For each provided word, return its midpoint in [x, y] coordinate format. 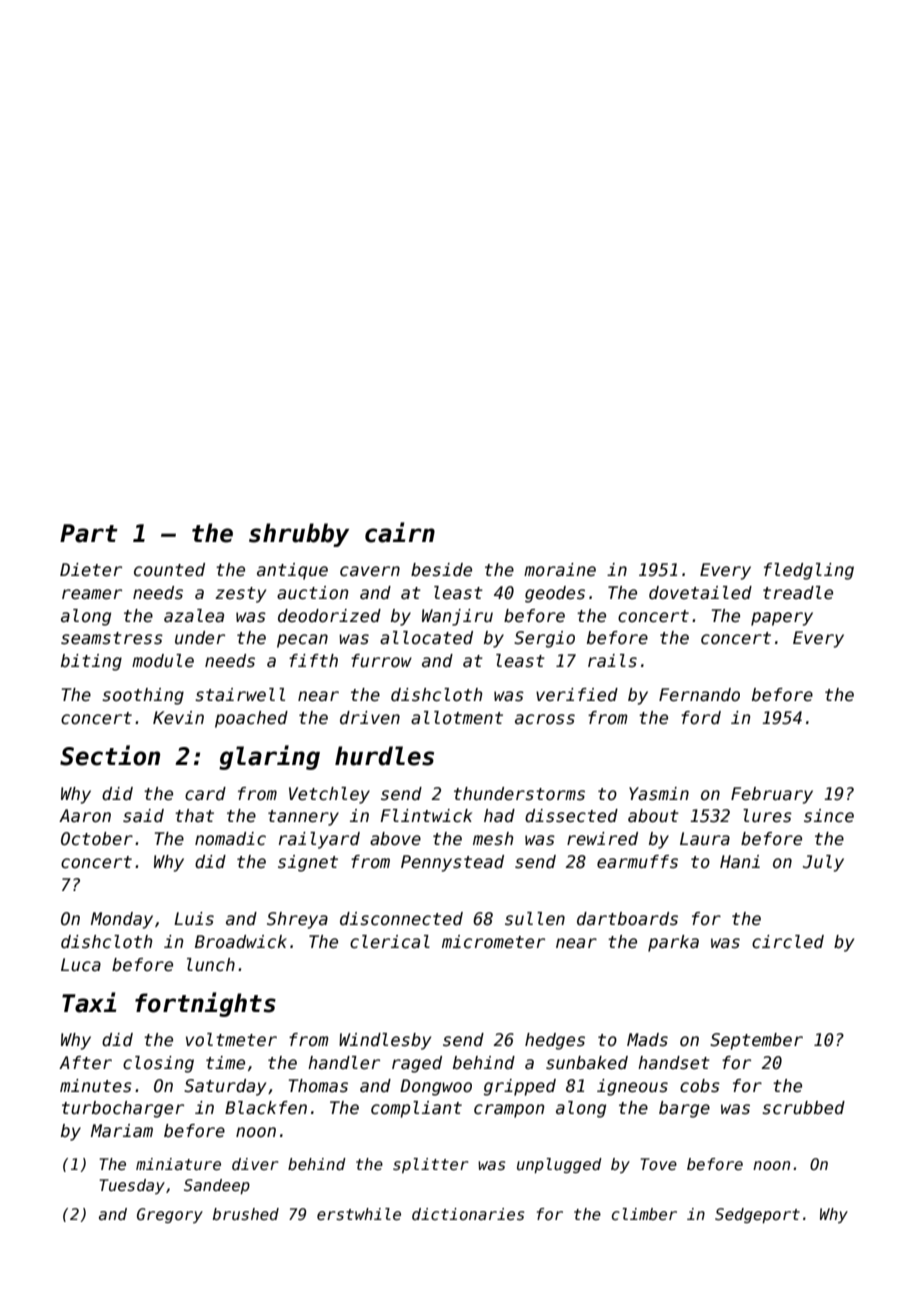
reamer [92, 594]
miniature [178, 1164]
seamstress [112, 638]
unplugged [559, 1165]
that [194, 815]
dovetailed [700, 593]
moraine [560, 570]
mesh [493, 839]
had [499, 815]
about [653, 816]
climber [644, 1214]
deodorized [329, 616]
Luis [194, 919]
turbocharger [123, 1109]
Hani [740, 861]
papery [782, 619]
